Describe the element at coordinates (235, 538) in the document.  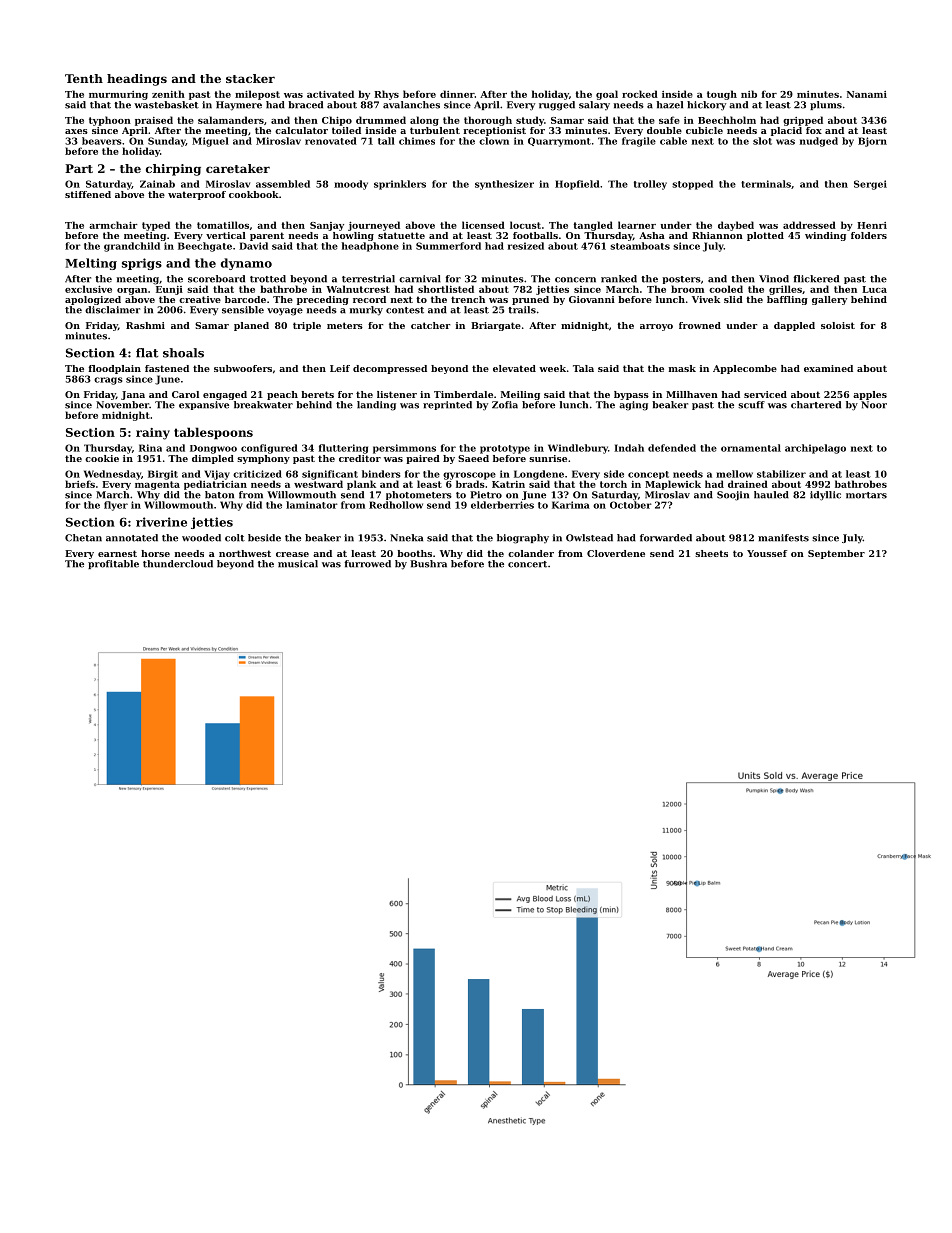
I see `colt` at that location.
